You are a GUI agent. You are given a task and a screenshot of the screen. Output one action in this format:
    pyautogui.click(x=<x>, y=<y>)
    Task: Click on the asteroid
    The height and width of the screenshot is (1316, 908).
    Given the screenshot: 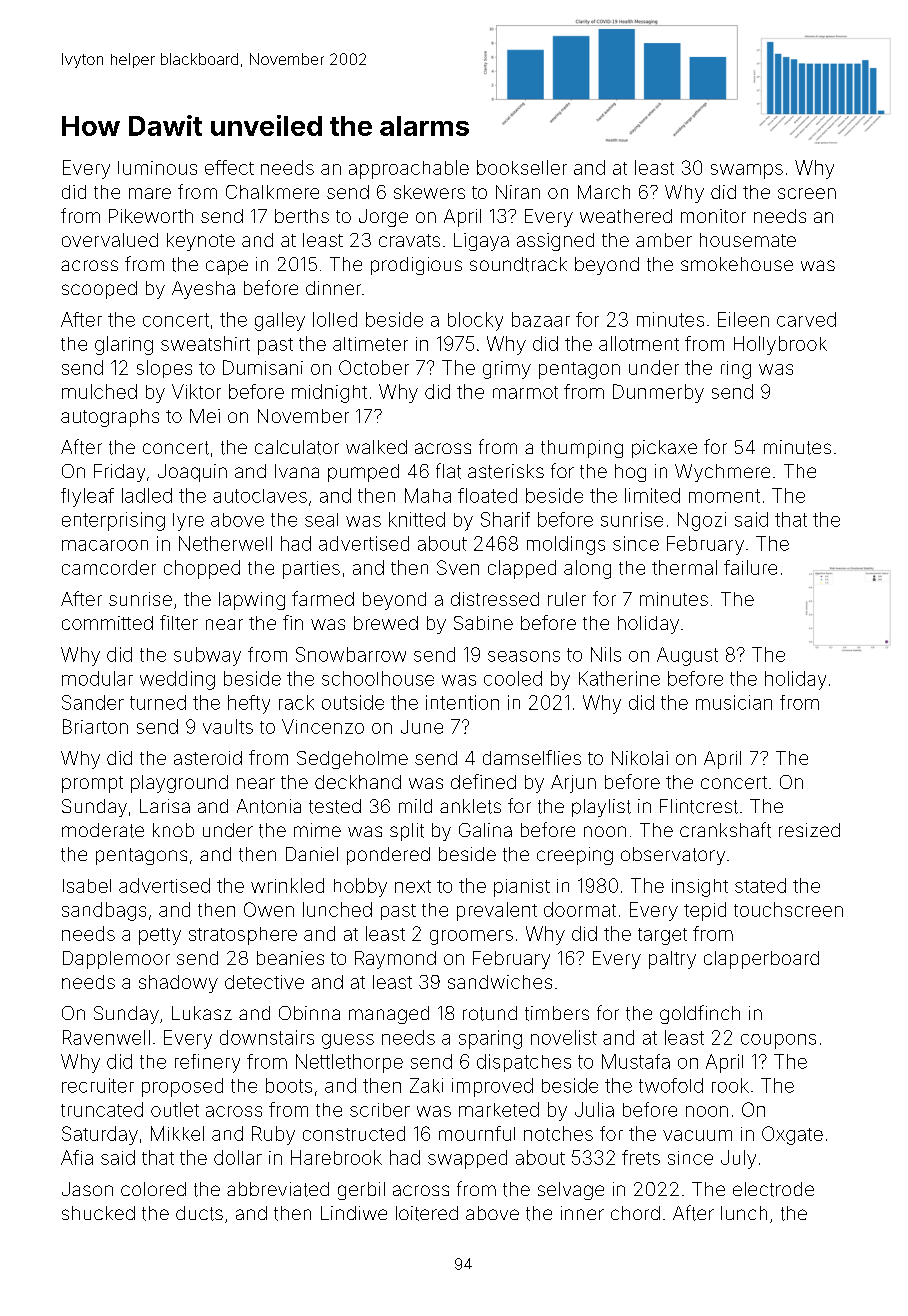 What is the action you would take?
    pyautogui.click(x=208, y=758)
